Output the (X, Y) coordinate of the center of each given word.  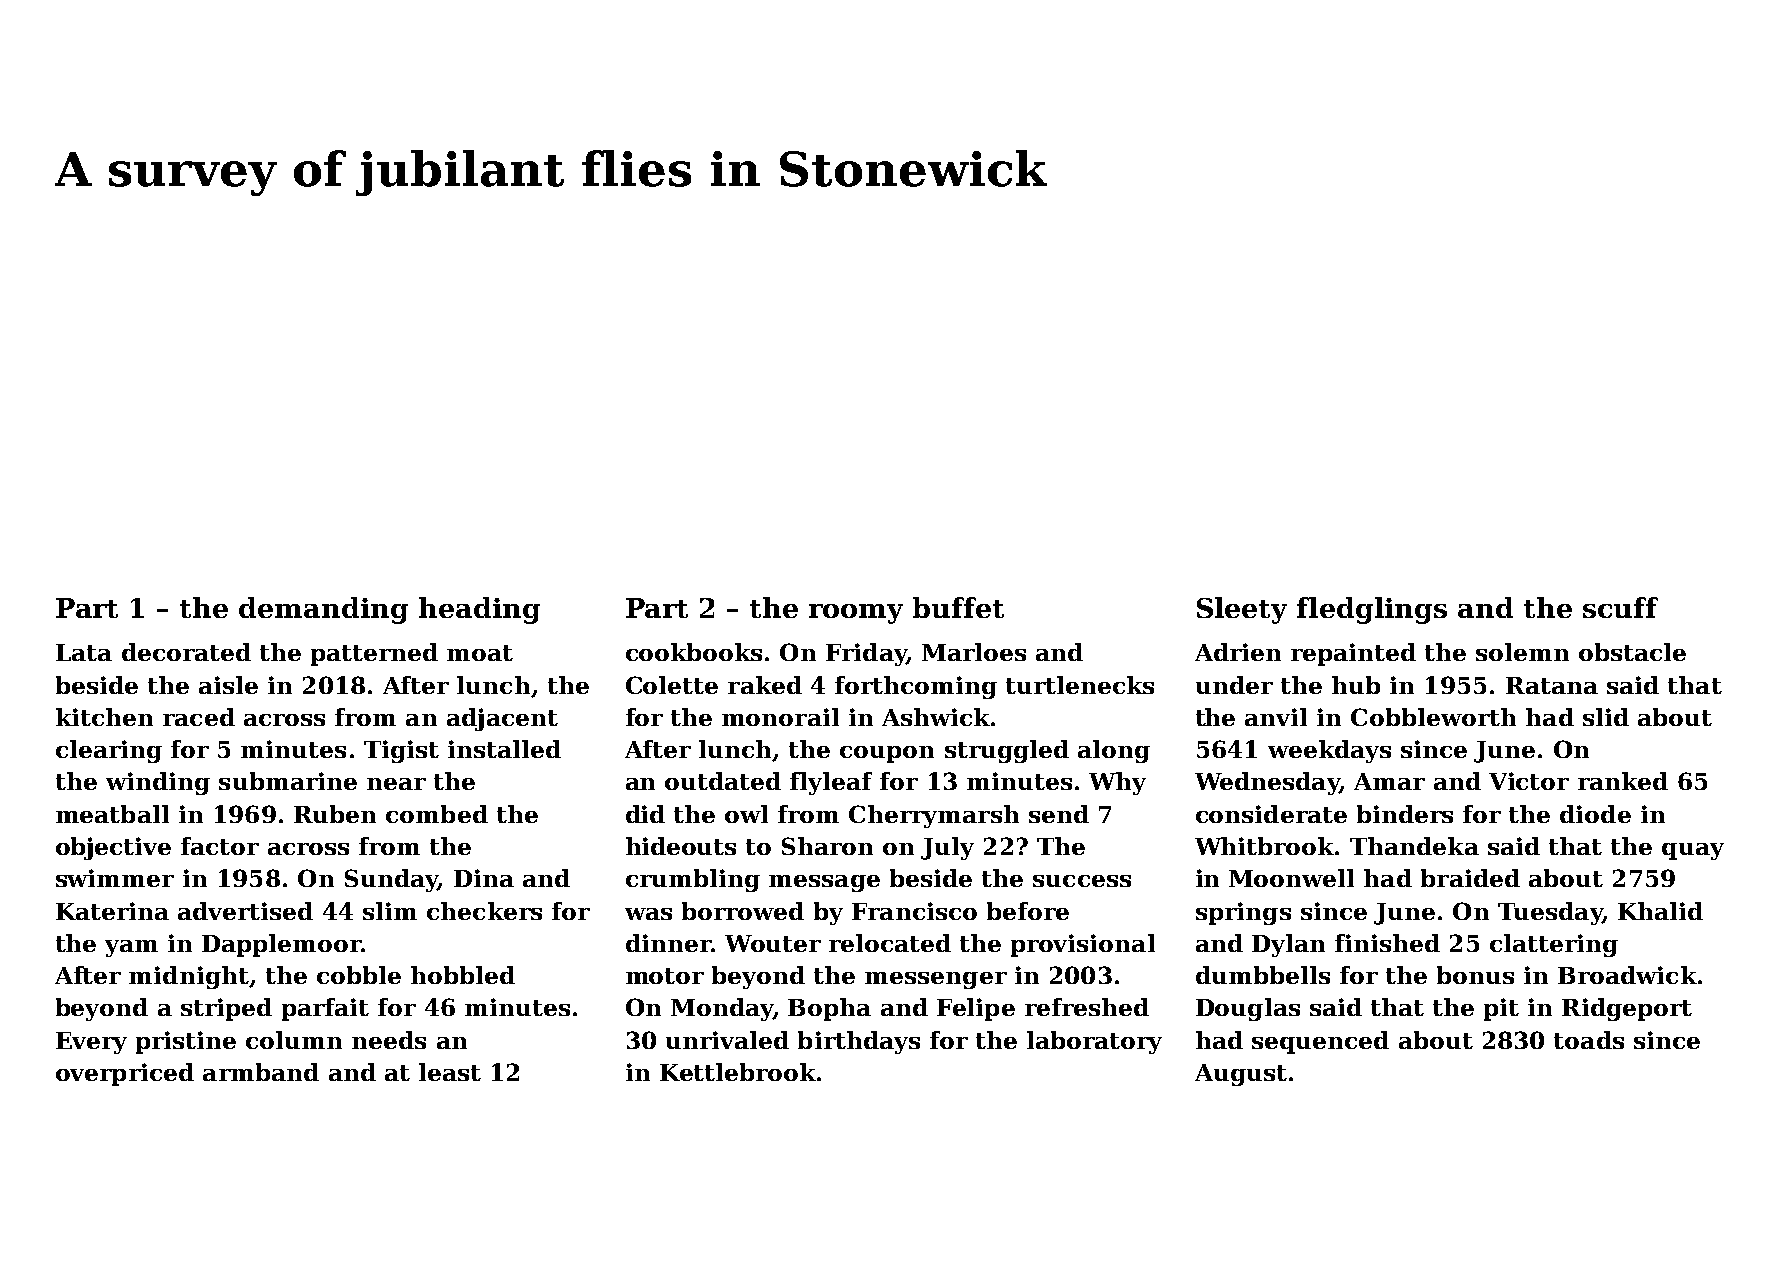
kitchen (104, 717)
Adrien (1238, 652)
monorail (780, 717)
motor (665, 976)
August (1241, 1075)
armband (261, 1072)
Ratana (1552, 685)
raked (765, 685)
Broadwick (1627, 975)
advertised (245, 911)
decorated (186, 652)
